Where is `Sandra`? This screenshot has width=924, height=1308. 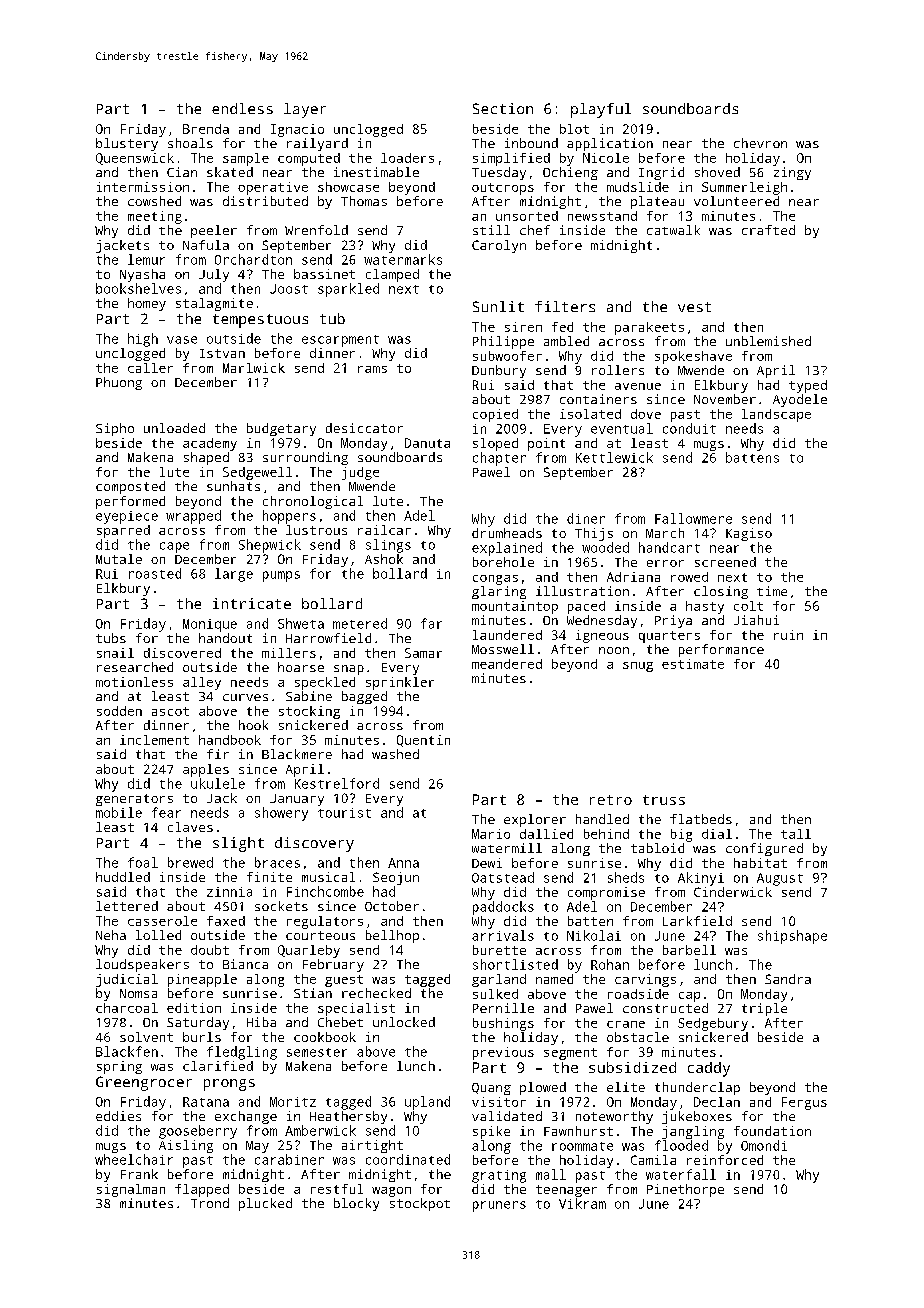 Sandra is located at coordinates (788, 979).
